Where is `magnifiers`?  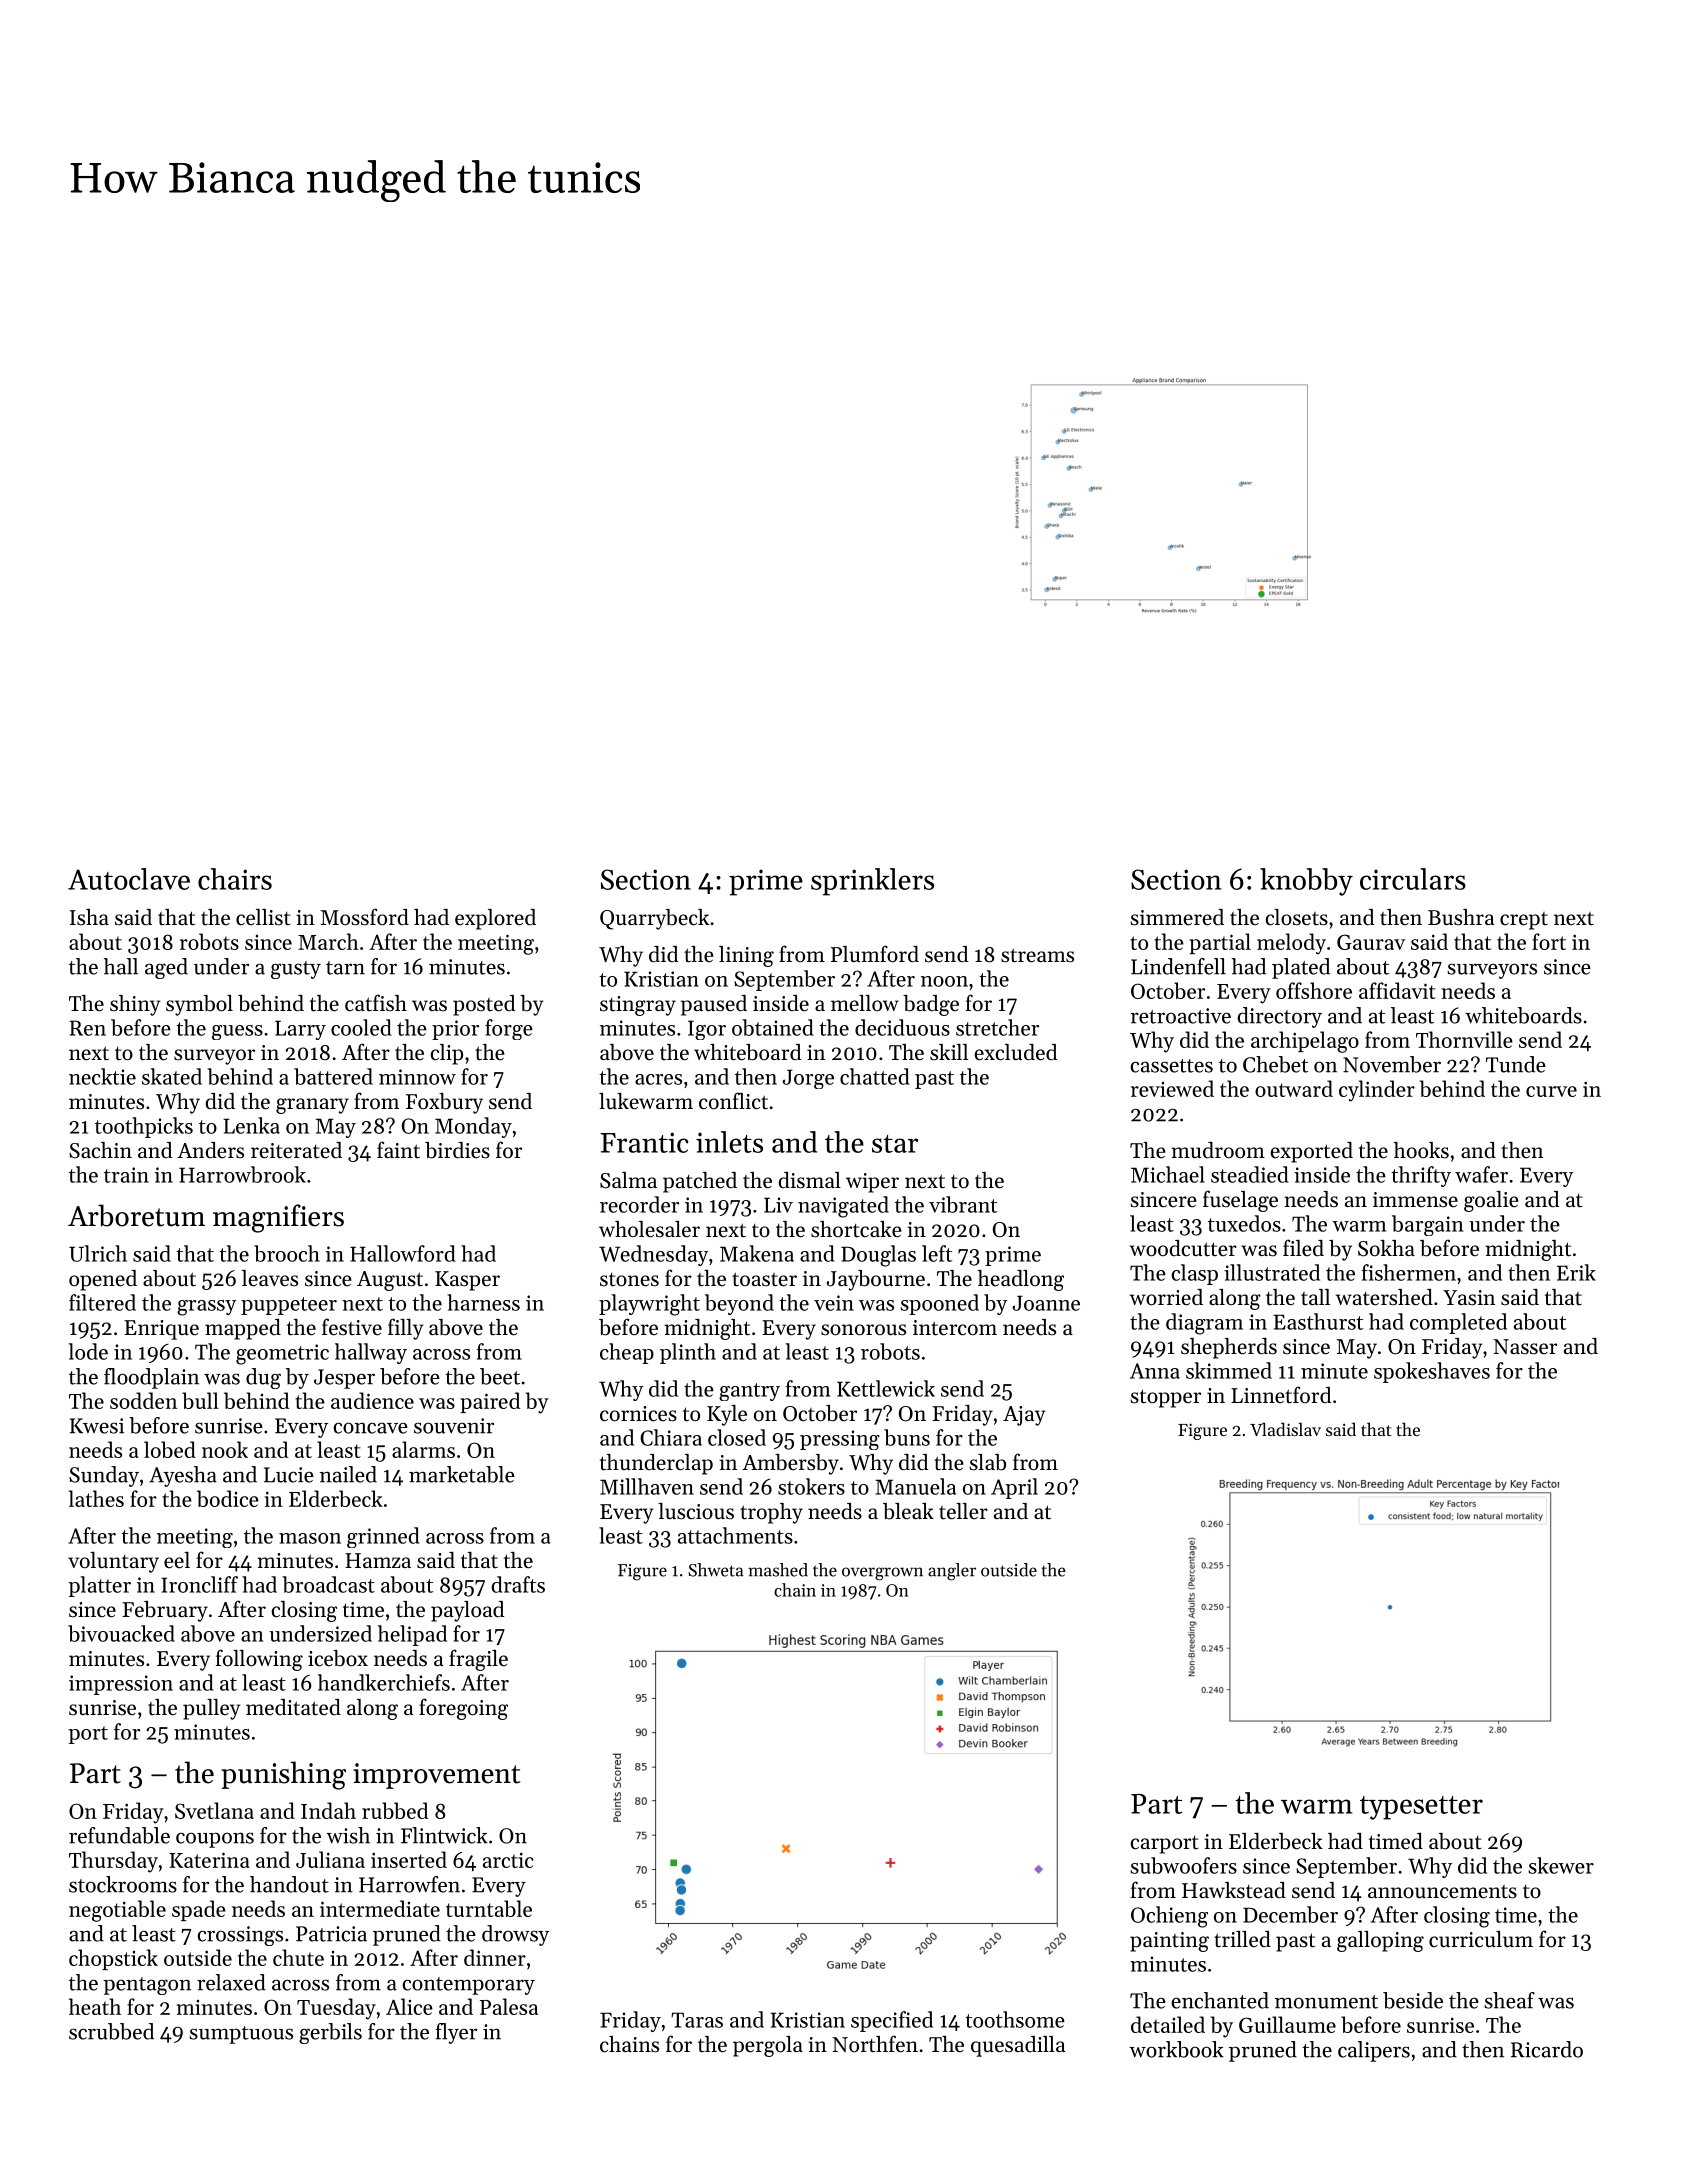 magnifiers is located at coordinates (278, 1218).
